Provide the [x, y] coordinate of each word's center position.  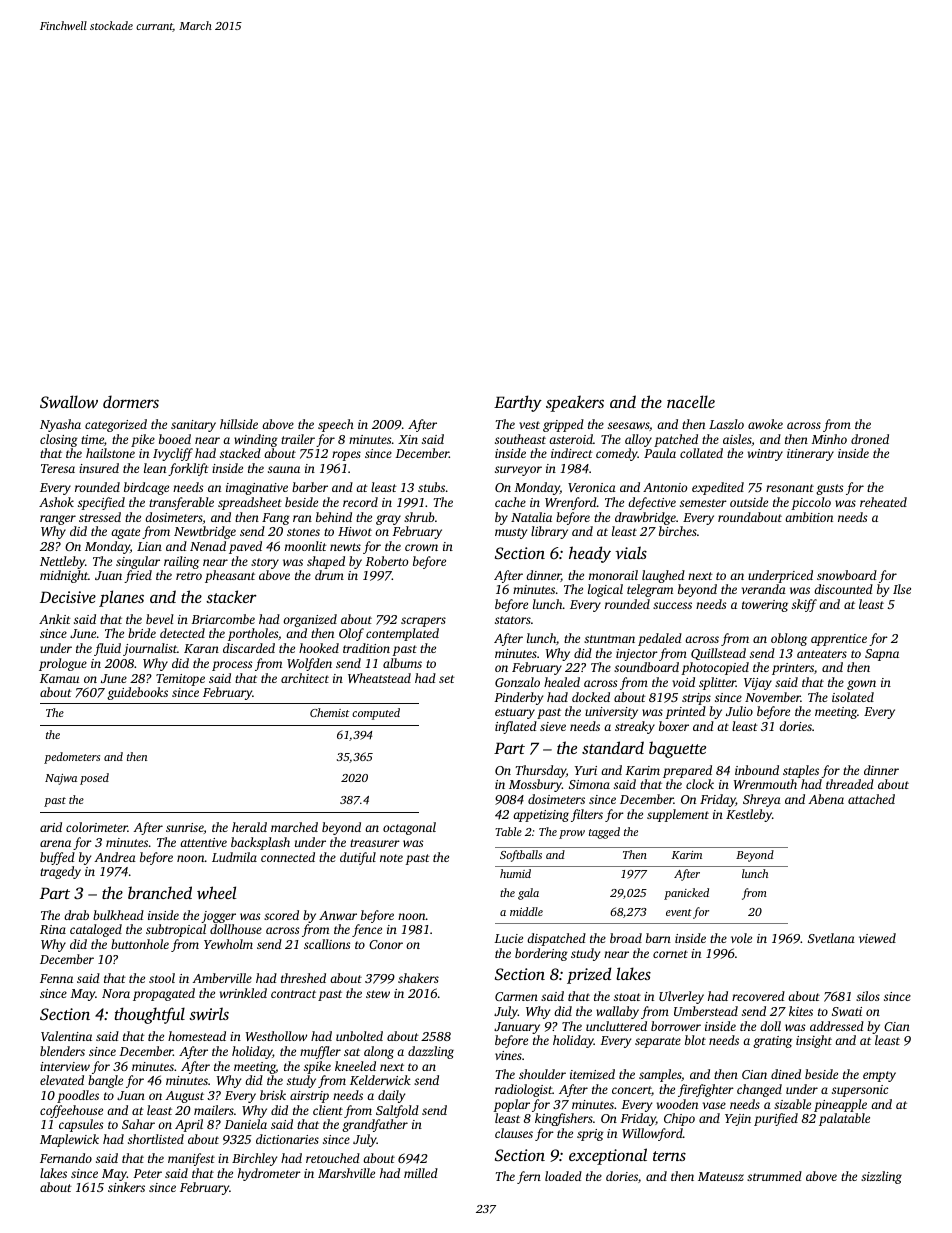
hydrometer [269, 1174]
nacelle [691, 401]
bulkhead [118, 915]
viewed [877, 938]
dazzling [431, 1052]
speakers [575, 403]
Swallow [69, 402]
